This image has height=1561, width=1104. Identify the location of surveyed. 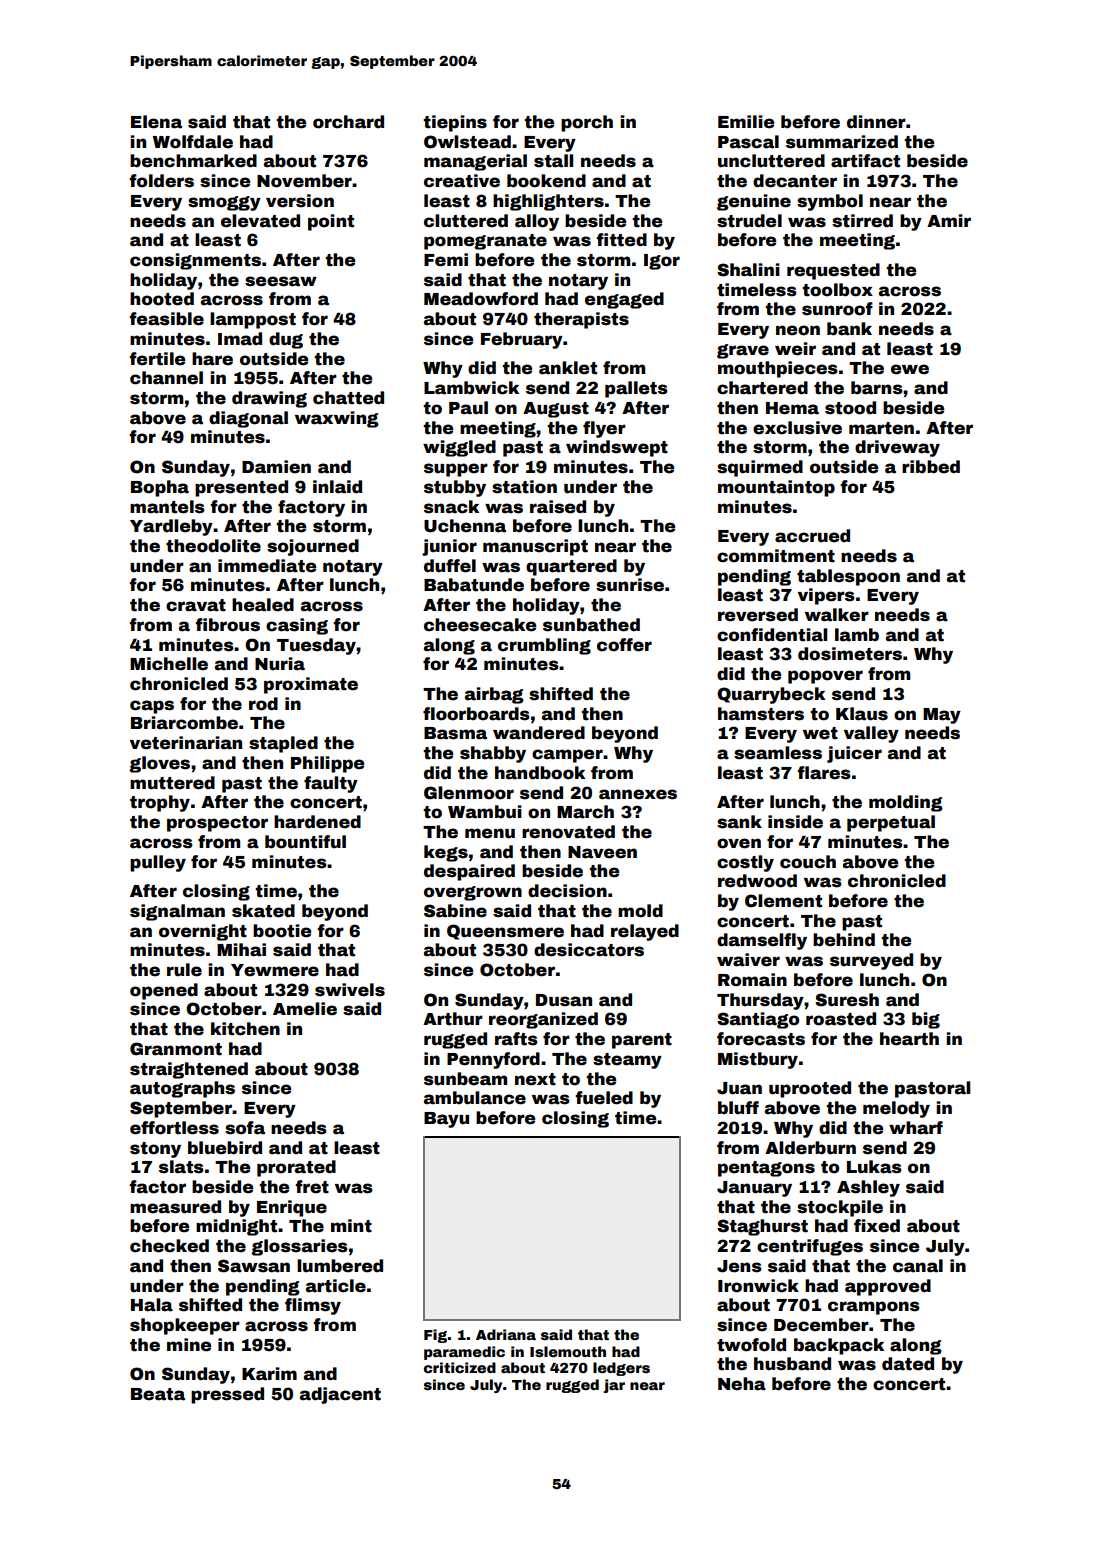
(871, 961).
